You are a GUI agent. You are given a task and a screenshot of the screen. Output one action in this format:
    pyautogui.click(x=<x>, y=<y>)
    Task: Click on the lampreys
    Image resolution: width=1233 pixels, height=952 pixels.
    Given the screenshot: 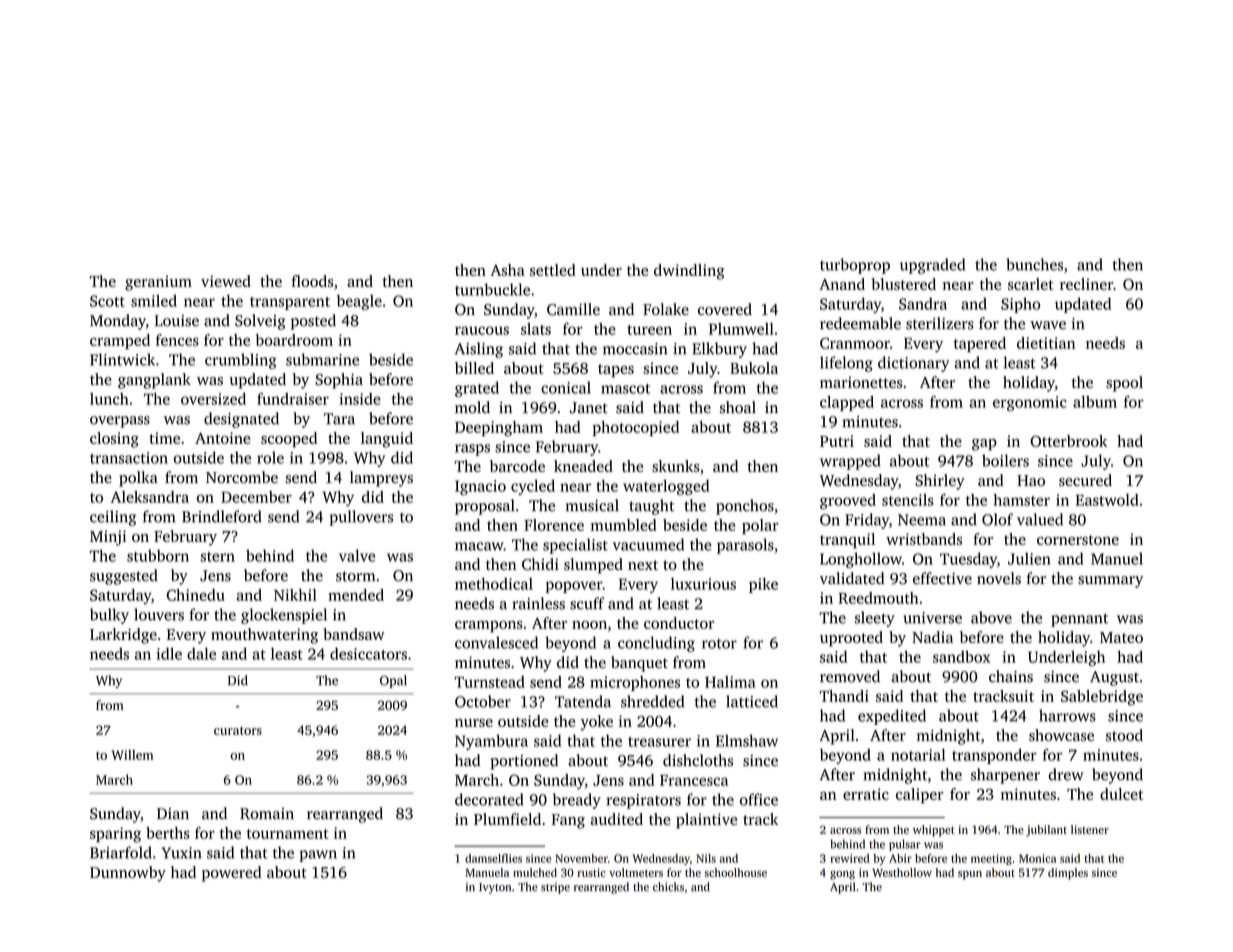 What is the action you would take?
    pyautogui.click(x=381, y=479)
